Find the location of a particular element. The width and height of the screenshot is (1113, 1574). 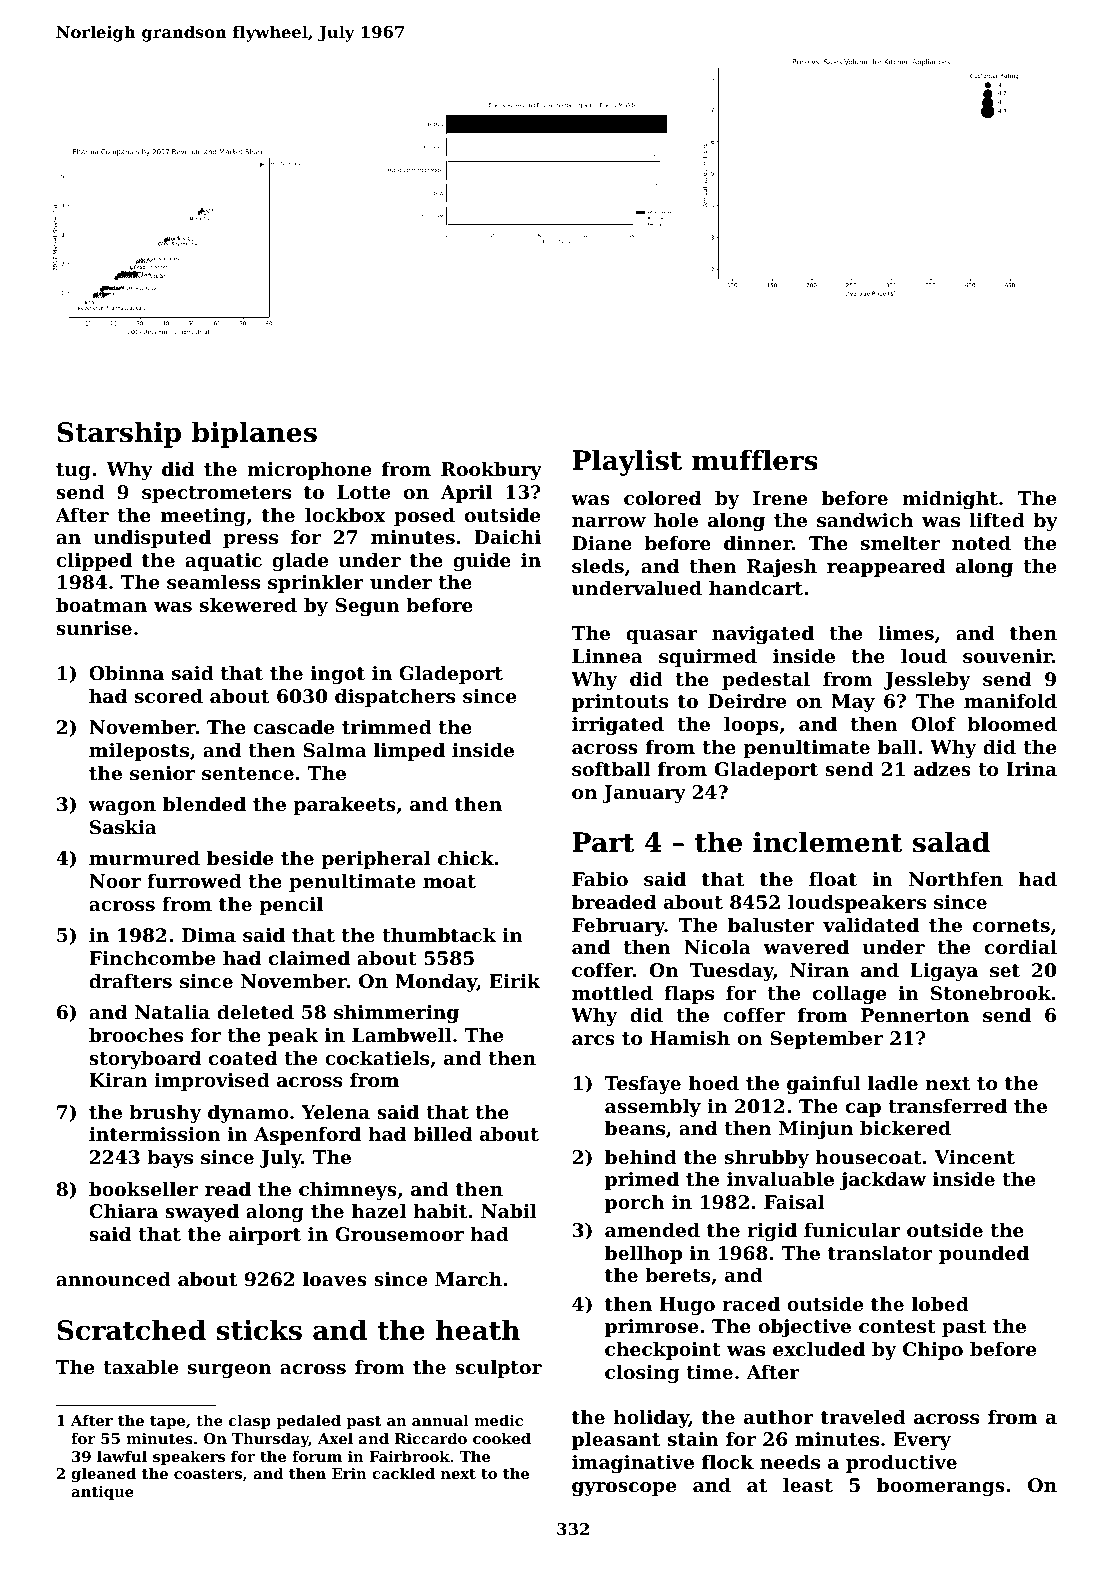

salad is located at coordinates (951, 842).
